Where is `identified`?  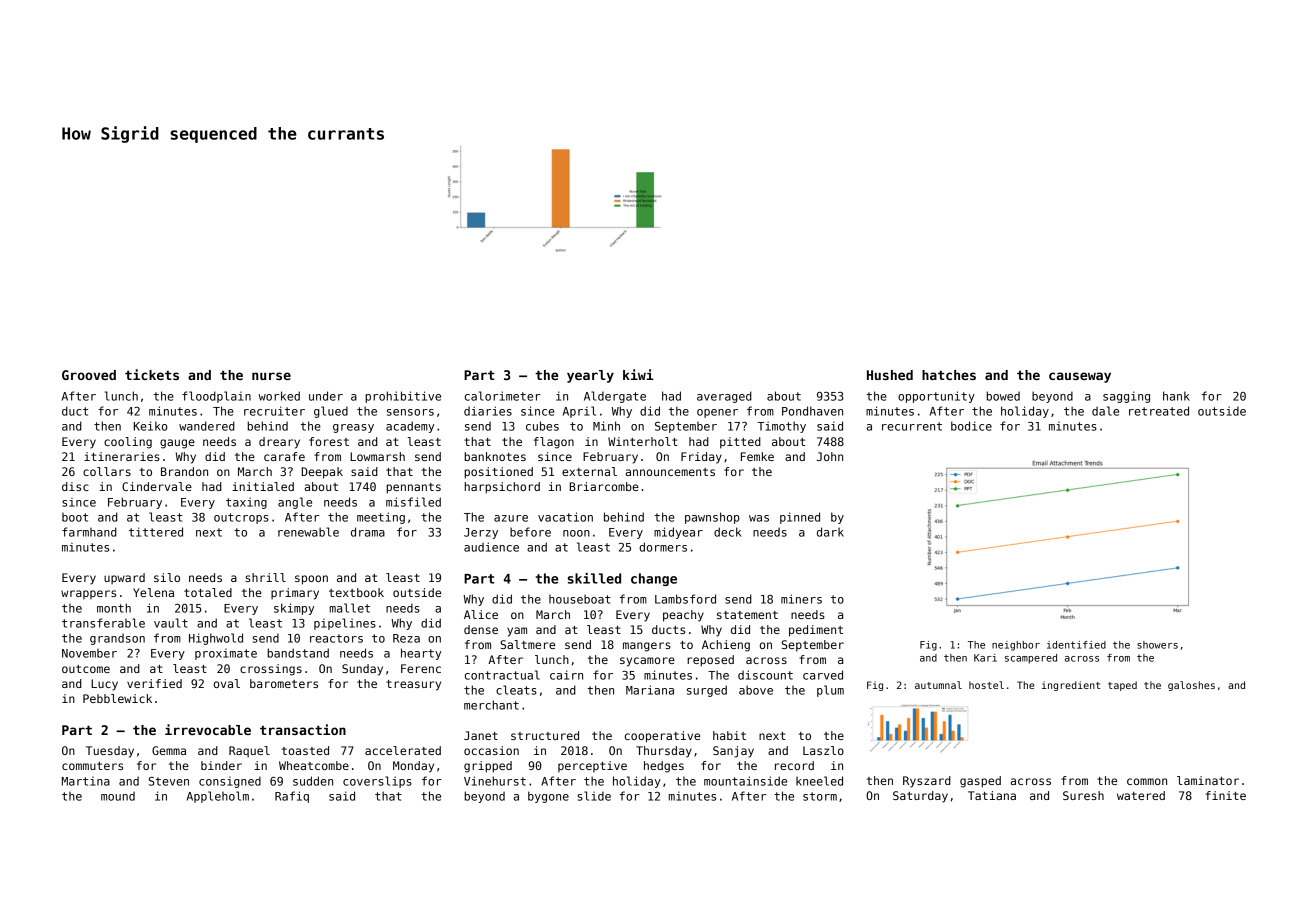
identified is located at coordinates (1076, 645).
